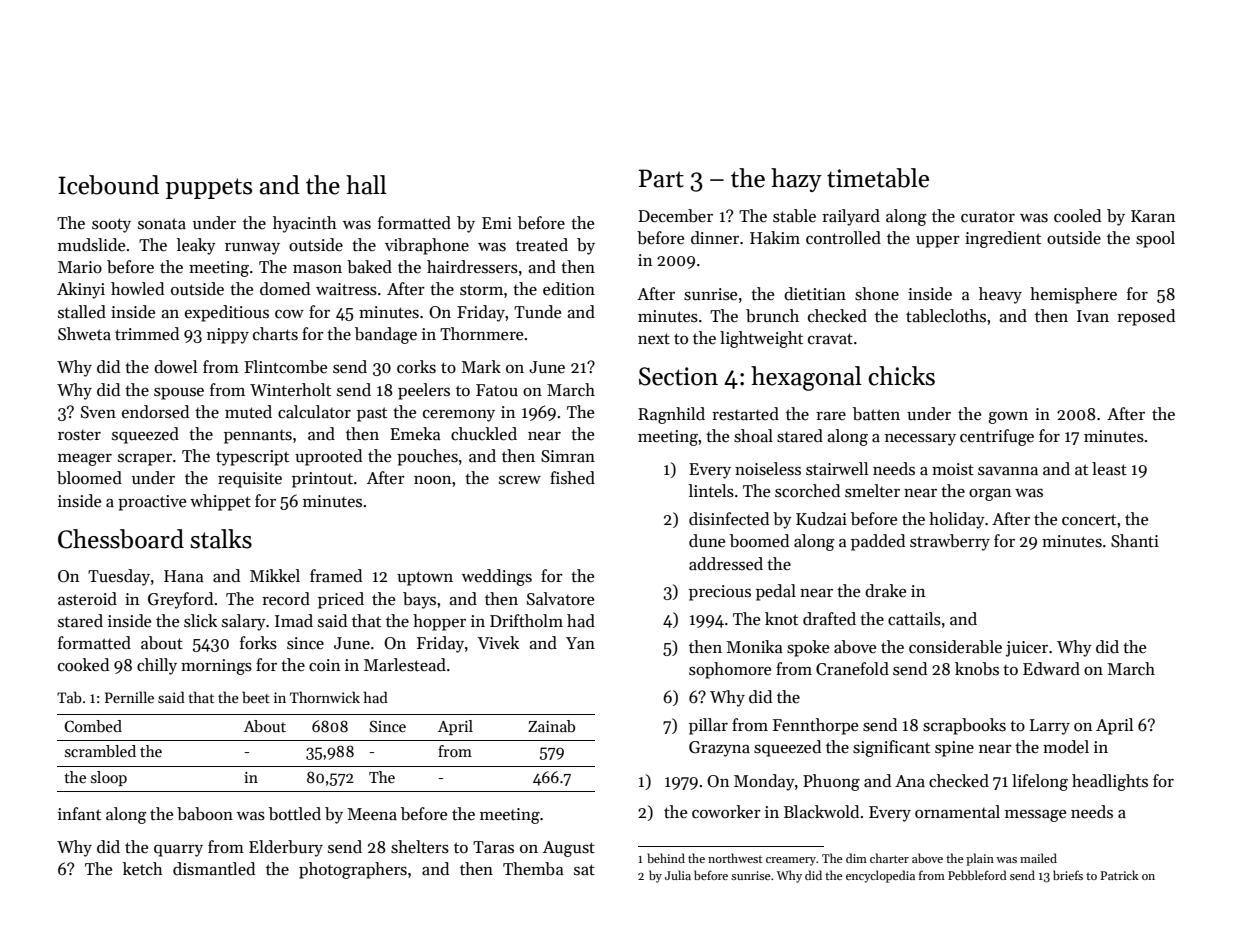 The width and height of the image is (1233, 952). Describe the element at coordinates (100, 751) in the image. I see `scrambled` at that location.
